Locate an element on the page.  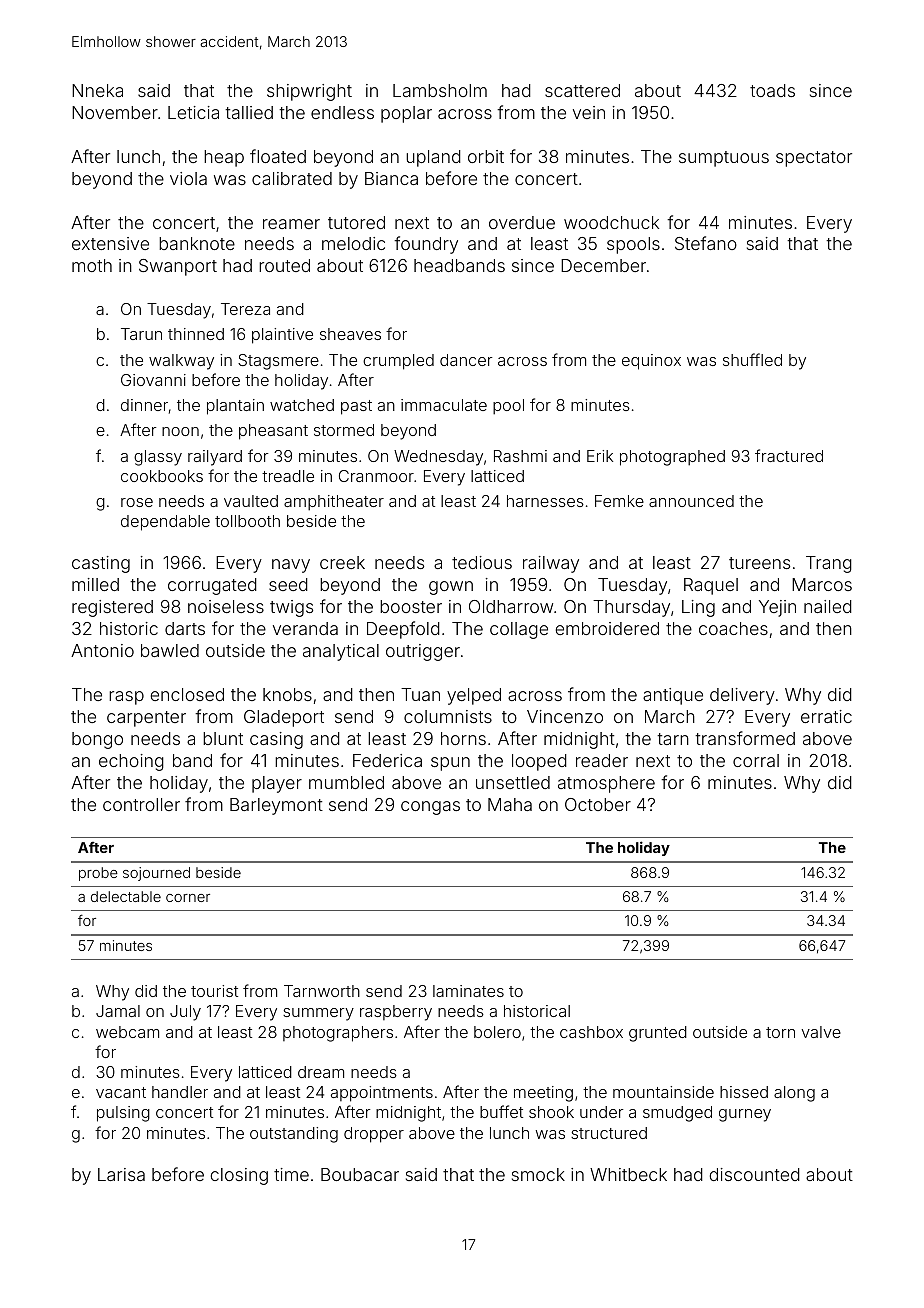
toads is located at coordinates (772, 90).
